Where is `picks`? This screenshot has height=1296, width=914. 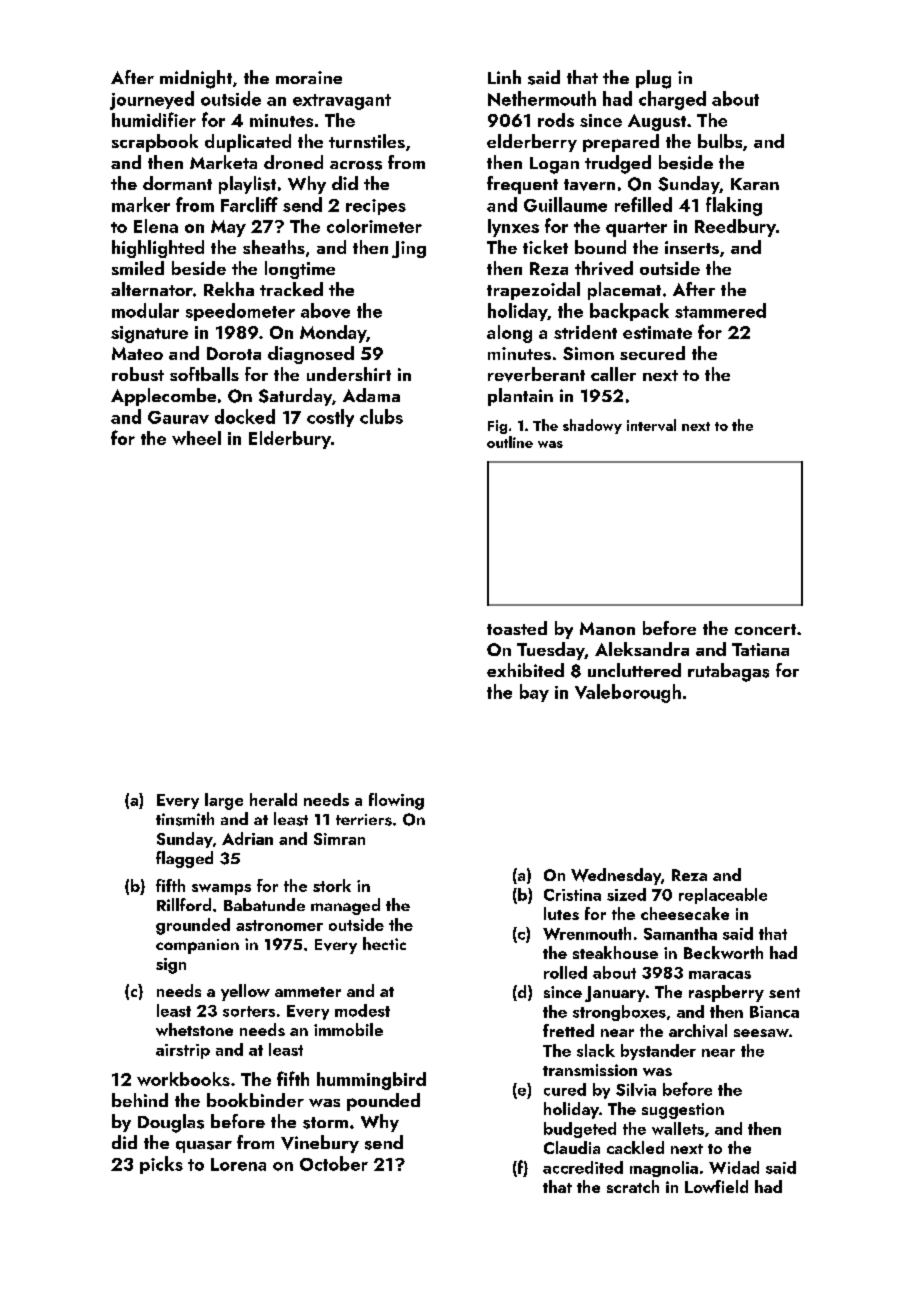 picks is located at coordinates (161, 1165).
